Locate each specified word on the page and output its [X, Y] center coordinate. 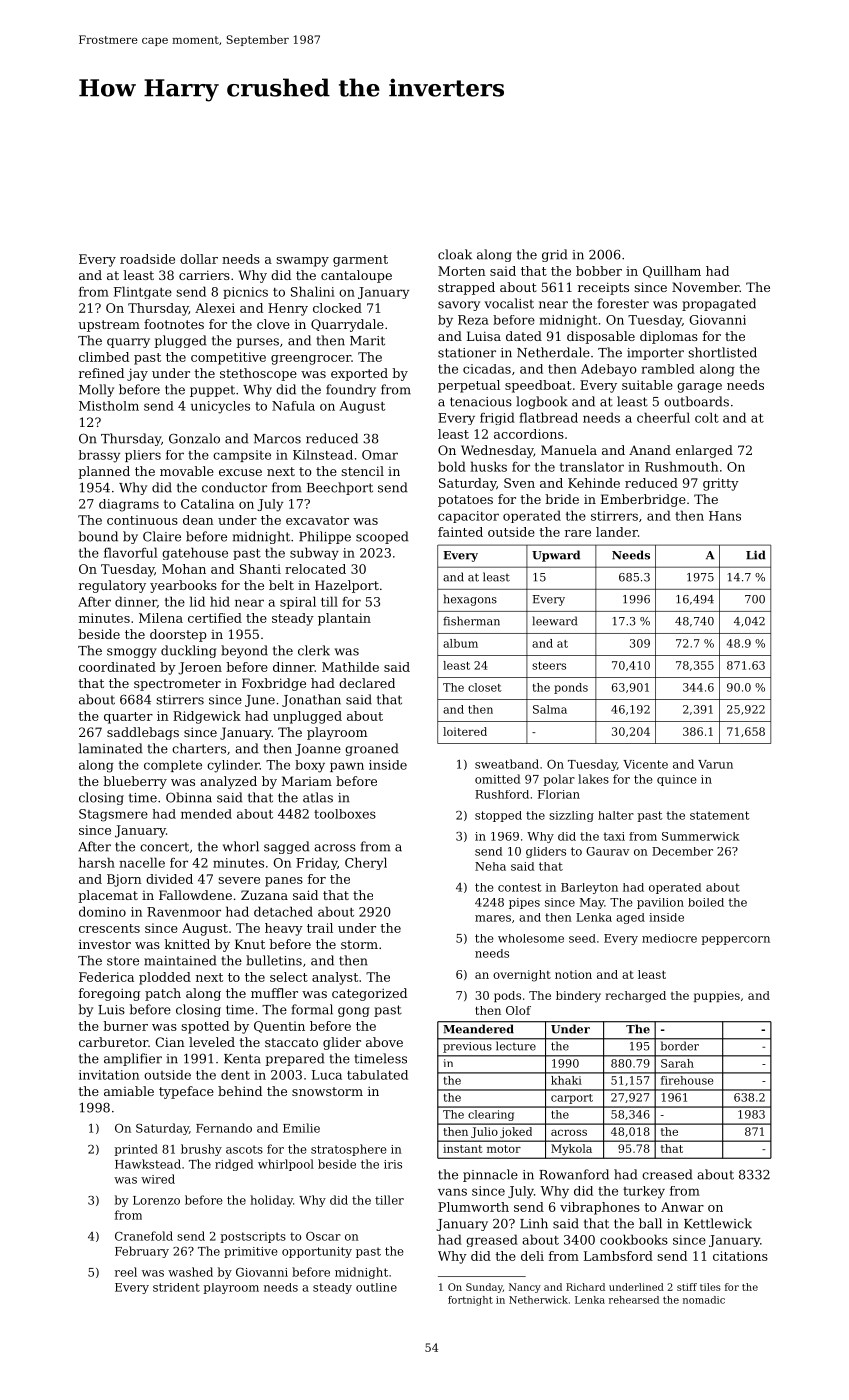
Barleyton [589, 888]
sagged [286, 847]
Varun [715, 764]
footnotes [174, 324]
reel [126, 1272]
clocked [337, 308]
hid [220, 601]
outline [376, 1287]
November [706, 287]
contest [520, 887]
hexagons [470, 600]
